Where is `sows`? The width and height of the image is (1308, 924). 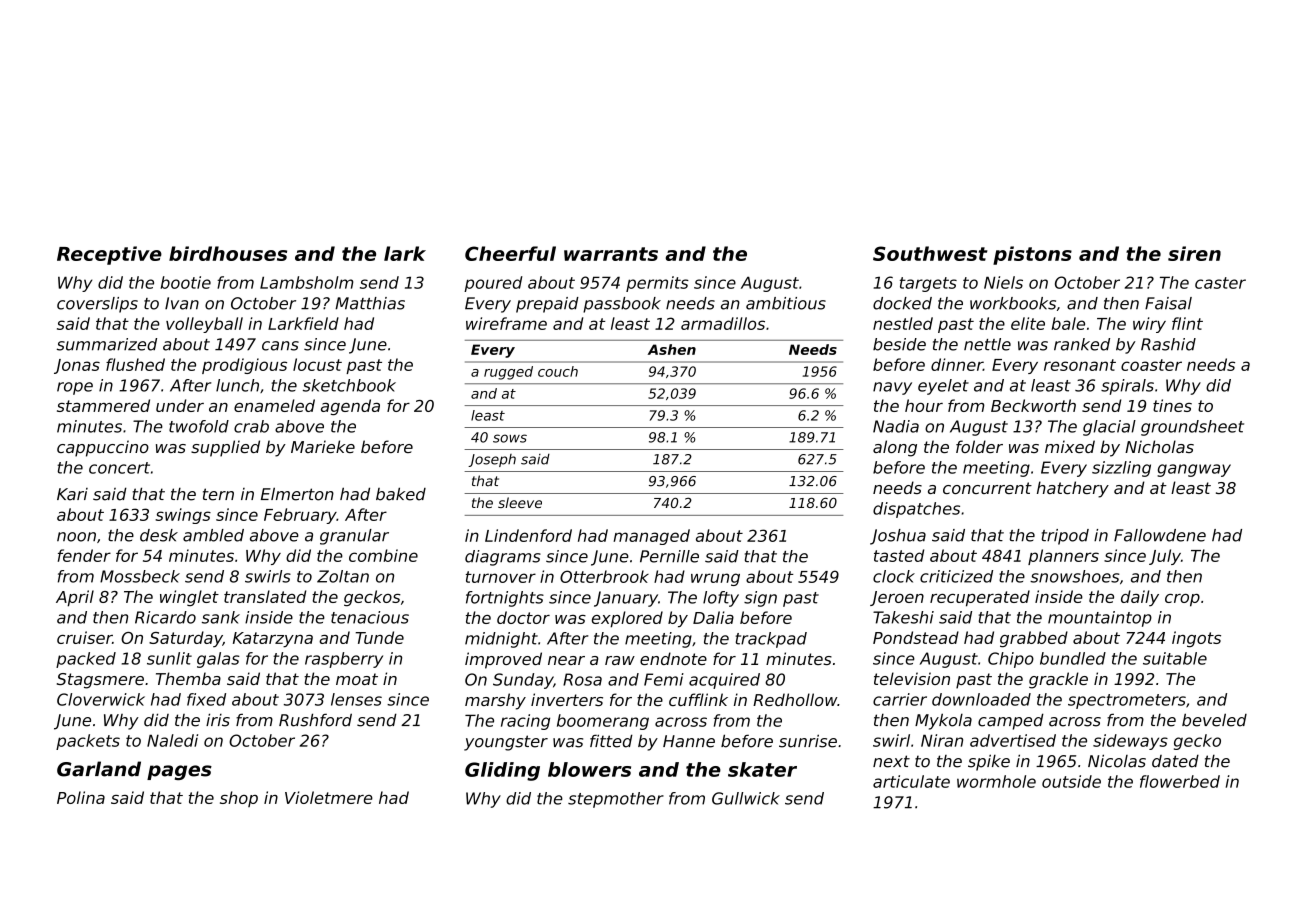 sows is located at coordinates (510, 438).
